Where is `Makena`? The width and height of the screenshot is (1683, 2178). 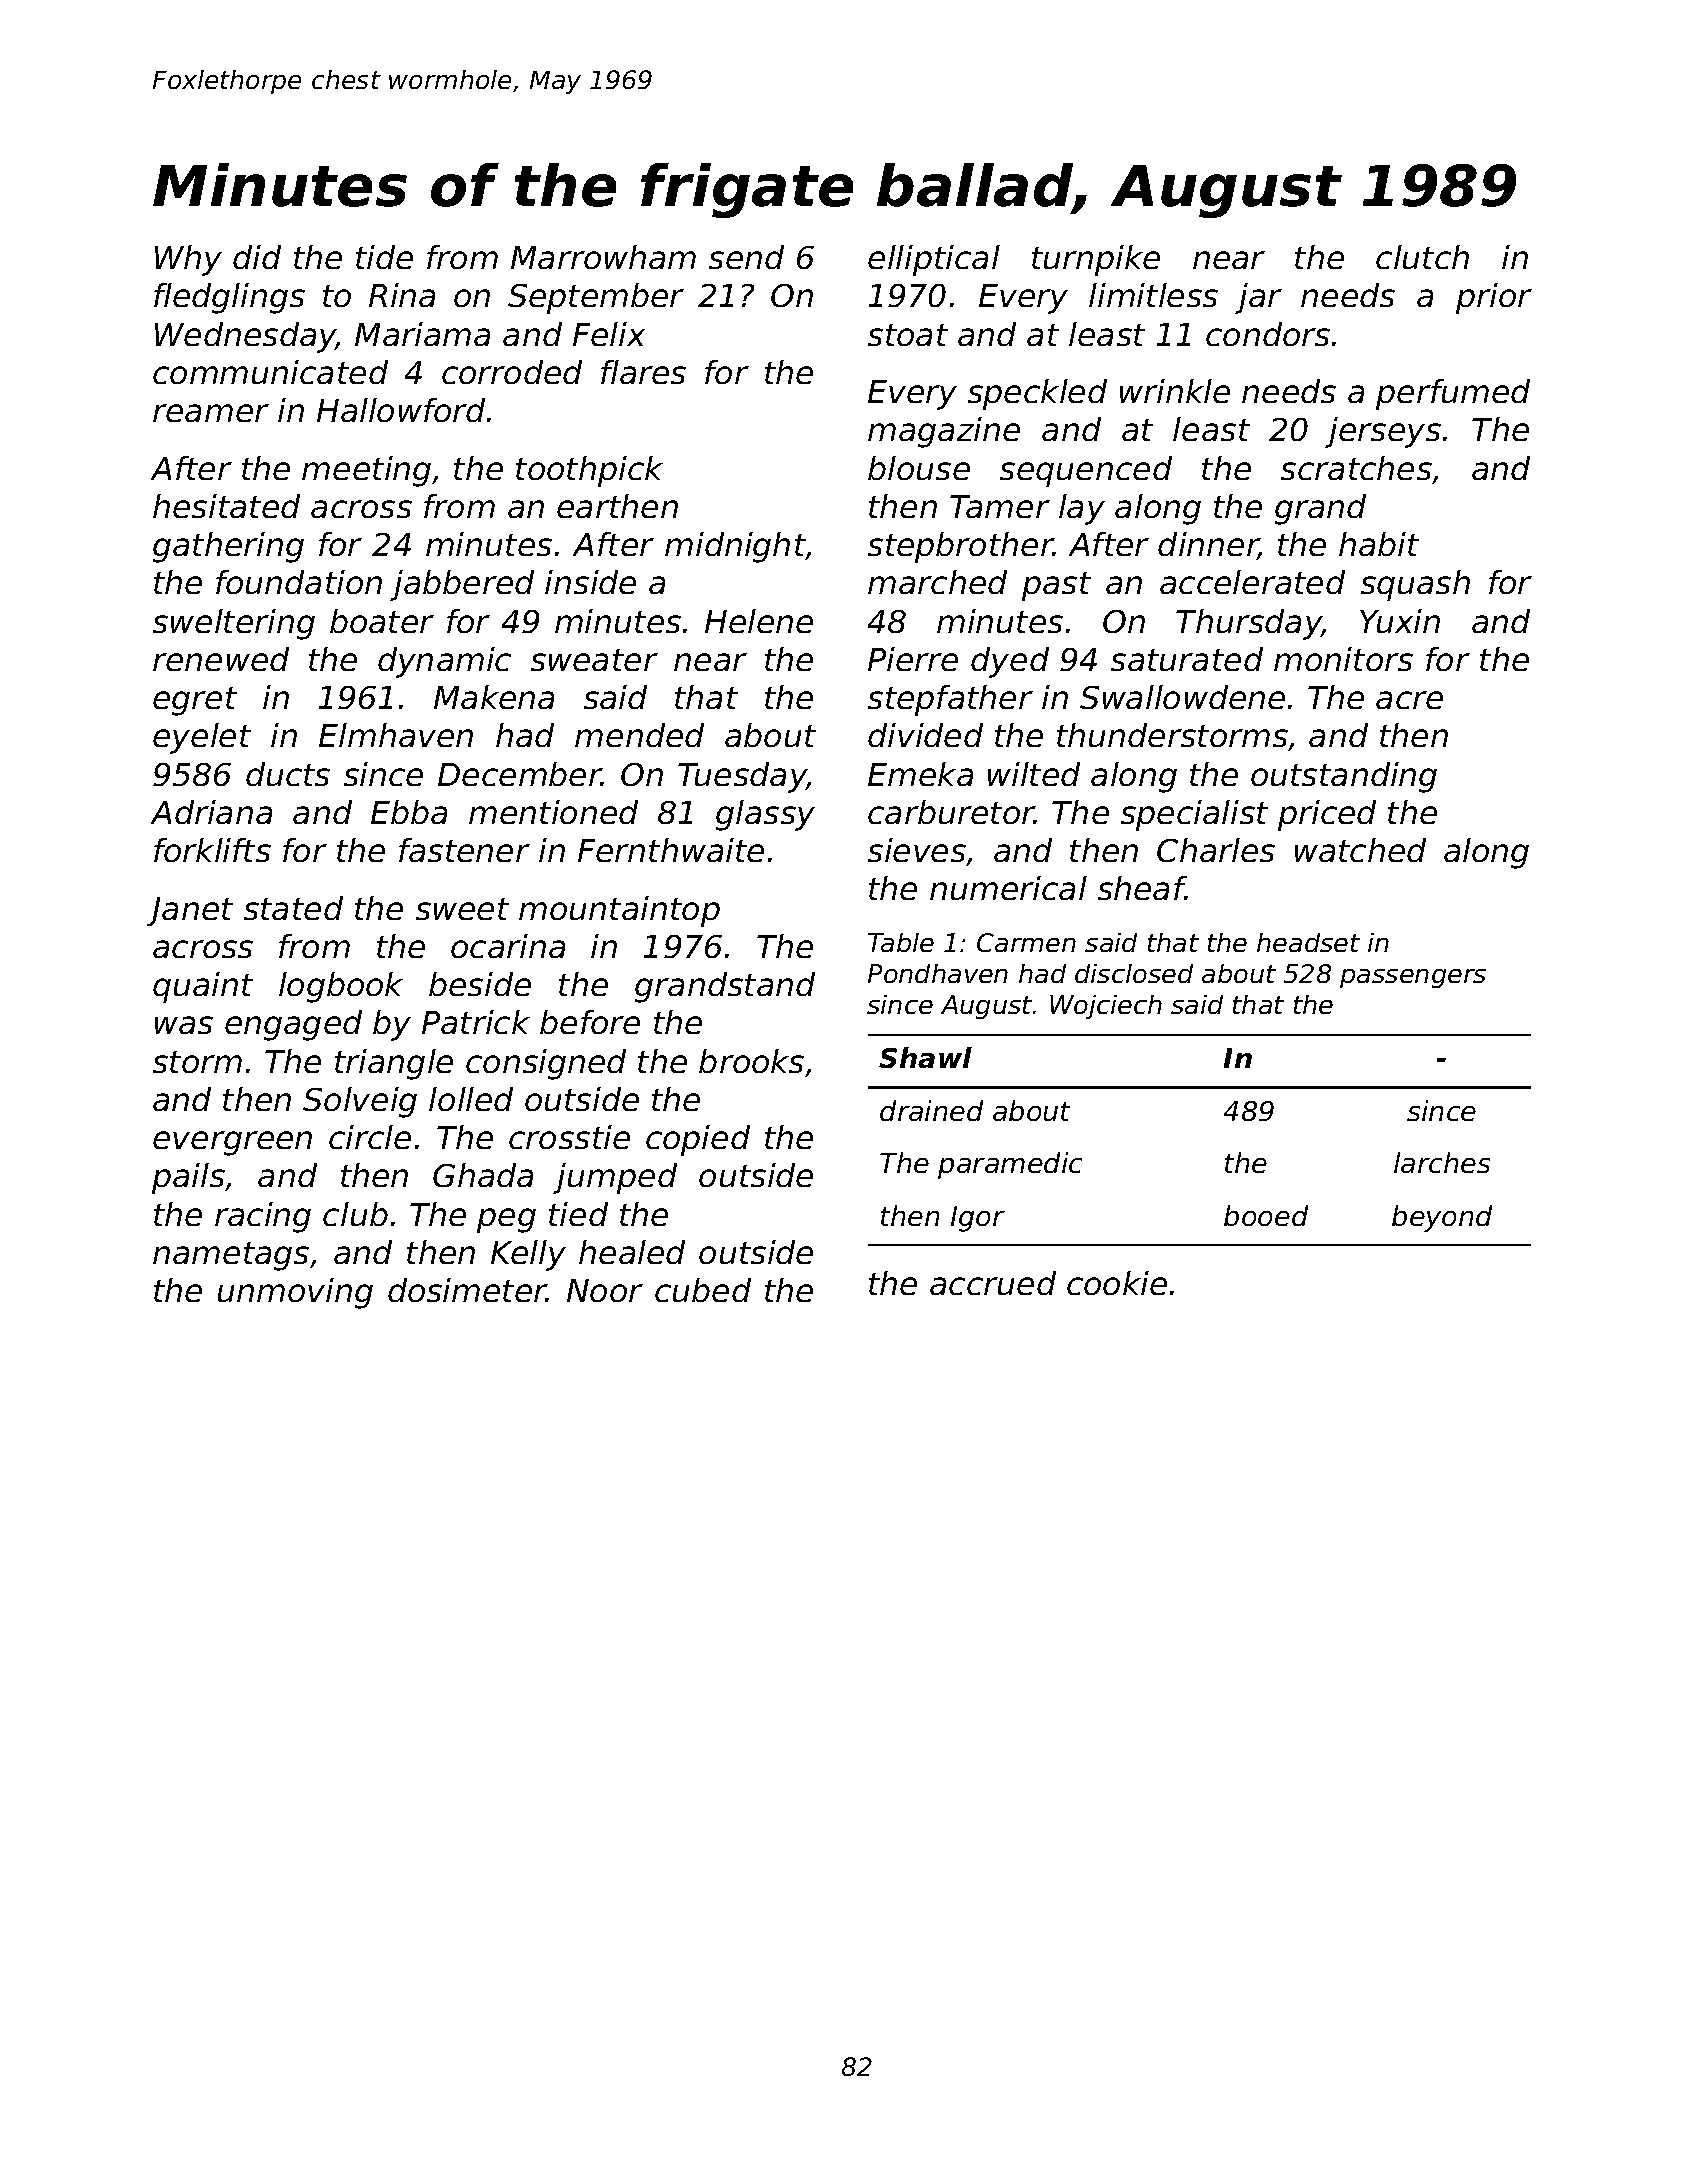
Makena is located at coordinates (494, 697).
